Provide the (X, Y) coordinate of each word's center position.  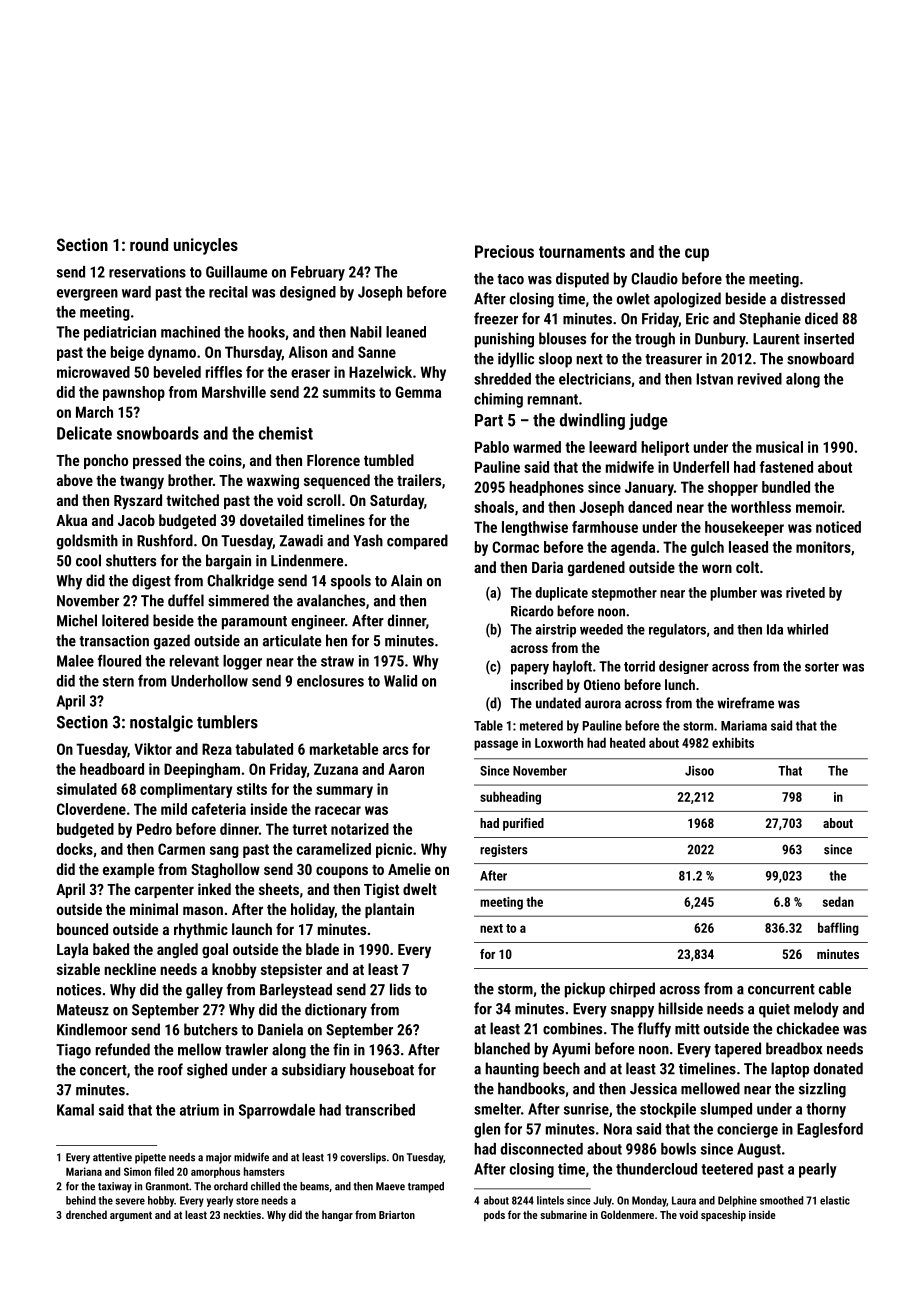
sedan (838, 901)
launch (252, 929)
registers (504, 850)
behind (81, 1200)
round (149, 244)
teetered (727, 1169)
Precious (504, 251)
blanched (502, 1048)
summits (349, 392)
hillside (680, 1008)
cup (697, 255)
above (75, 480)
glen (487, 1130)
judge (648, 421)
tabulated (264, 749)
